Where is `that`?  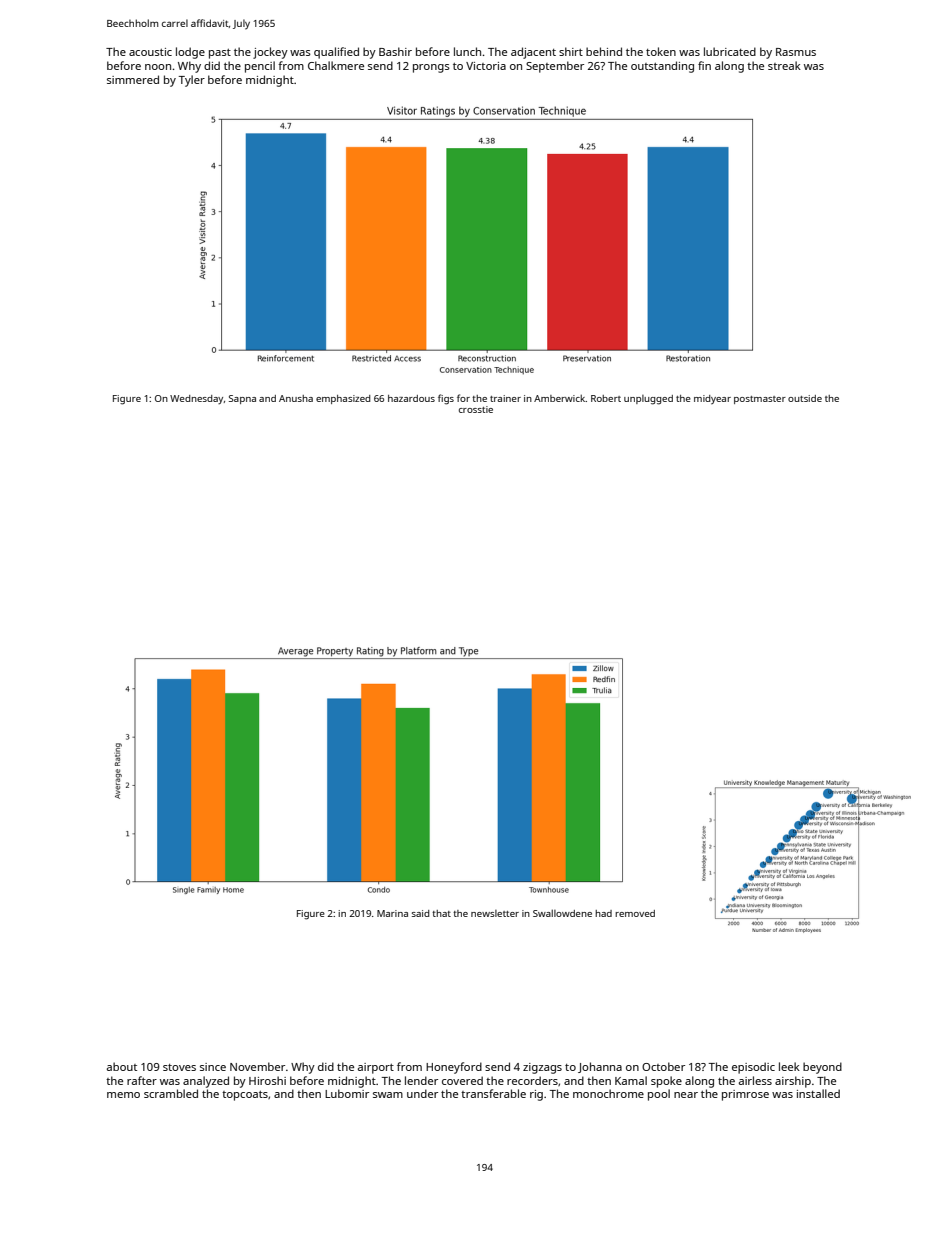
that is located at coordinates (441, 913).
